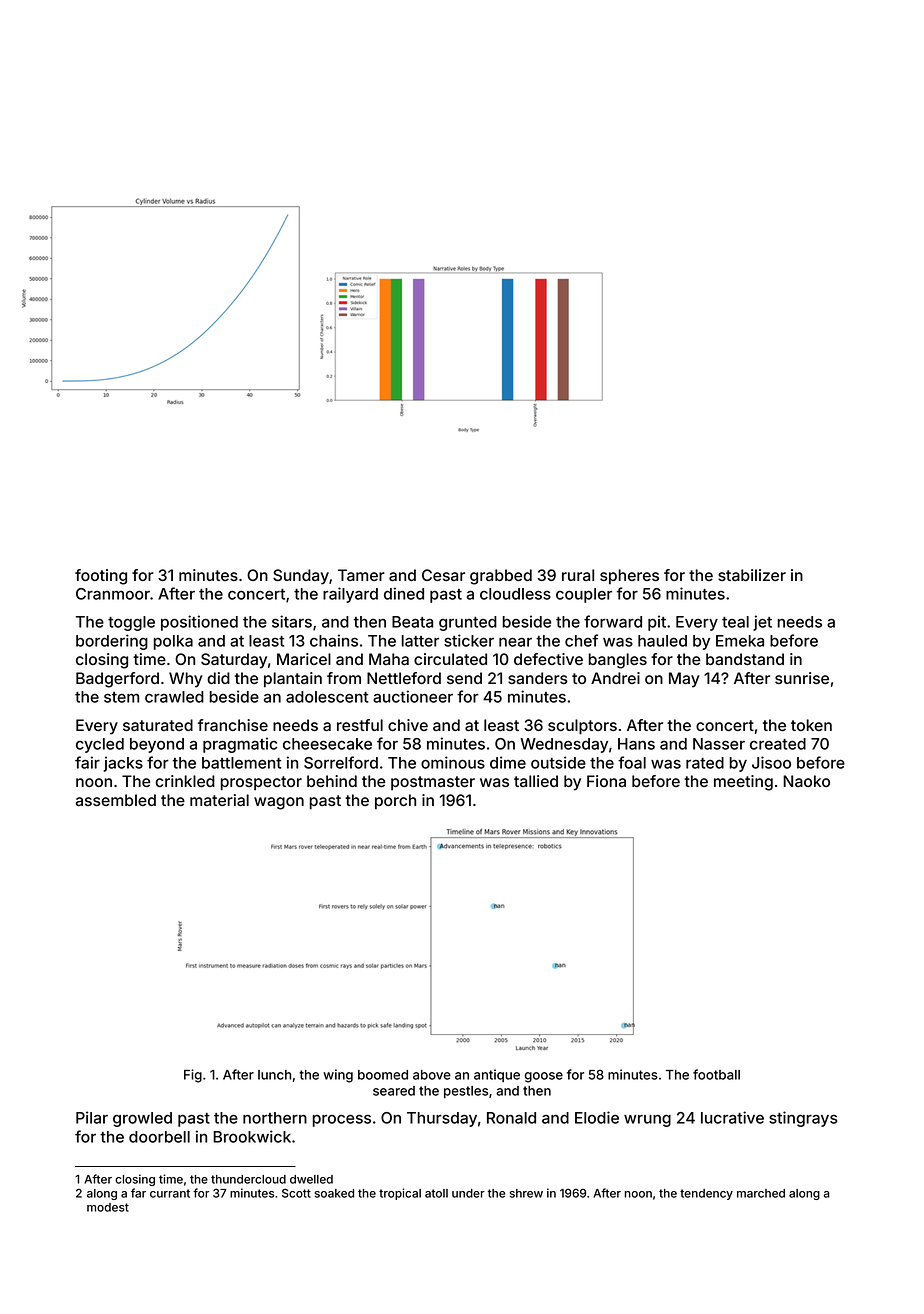  I want to click on stabilizer, so click(752, 575).
